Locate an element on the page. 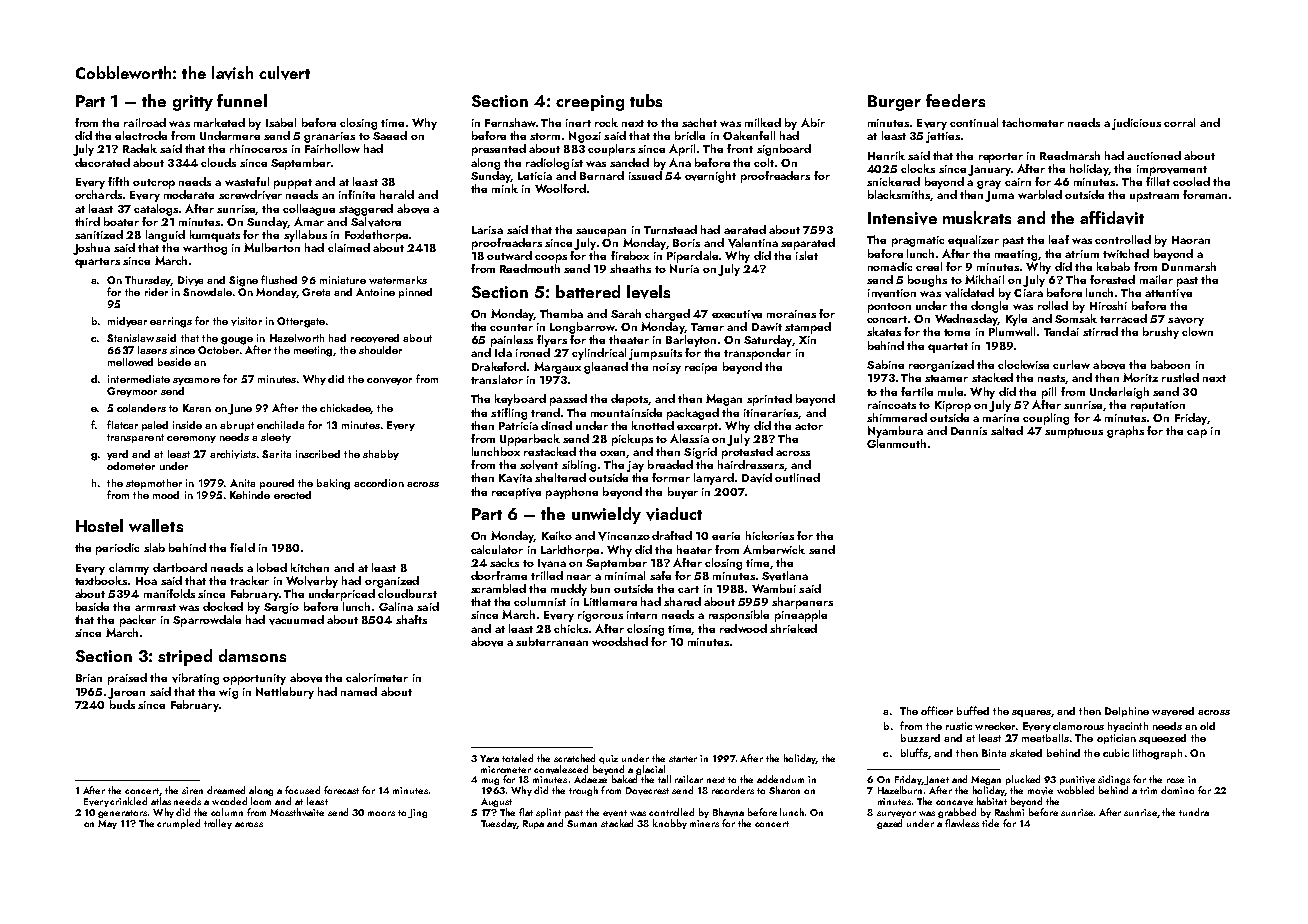 This image has width=1308, height=924. mule is located at coordinates (950, 391).
